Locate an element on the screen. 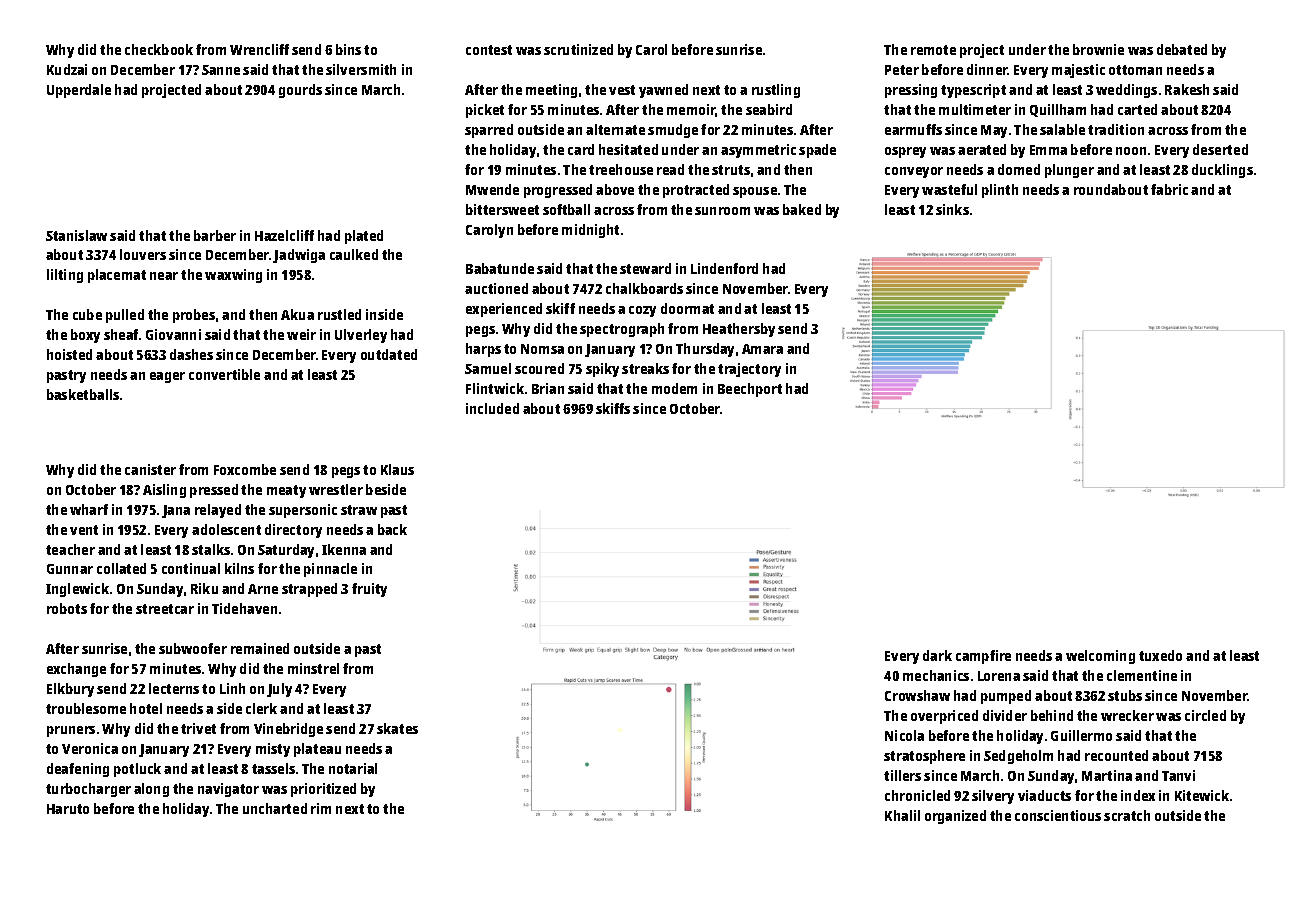 Image resolution: width=1308 pixels, height=924 pixels. sunroom is located at coordinates (722, 211).
